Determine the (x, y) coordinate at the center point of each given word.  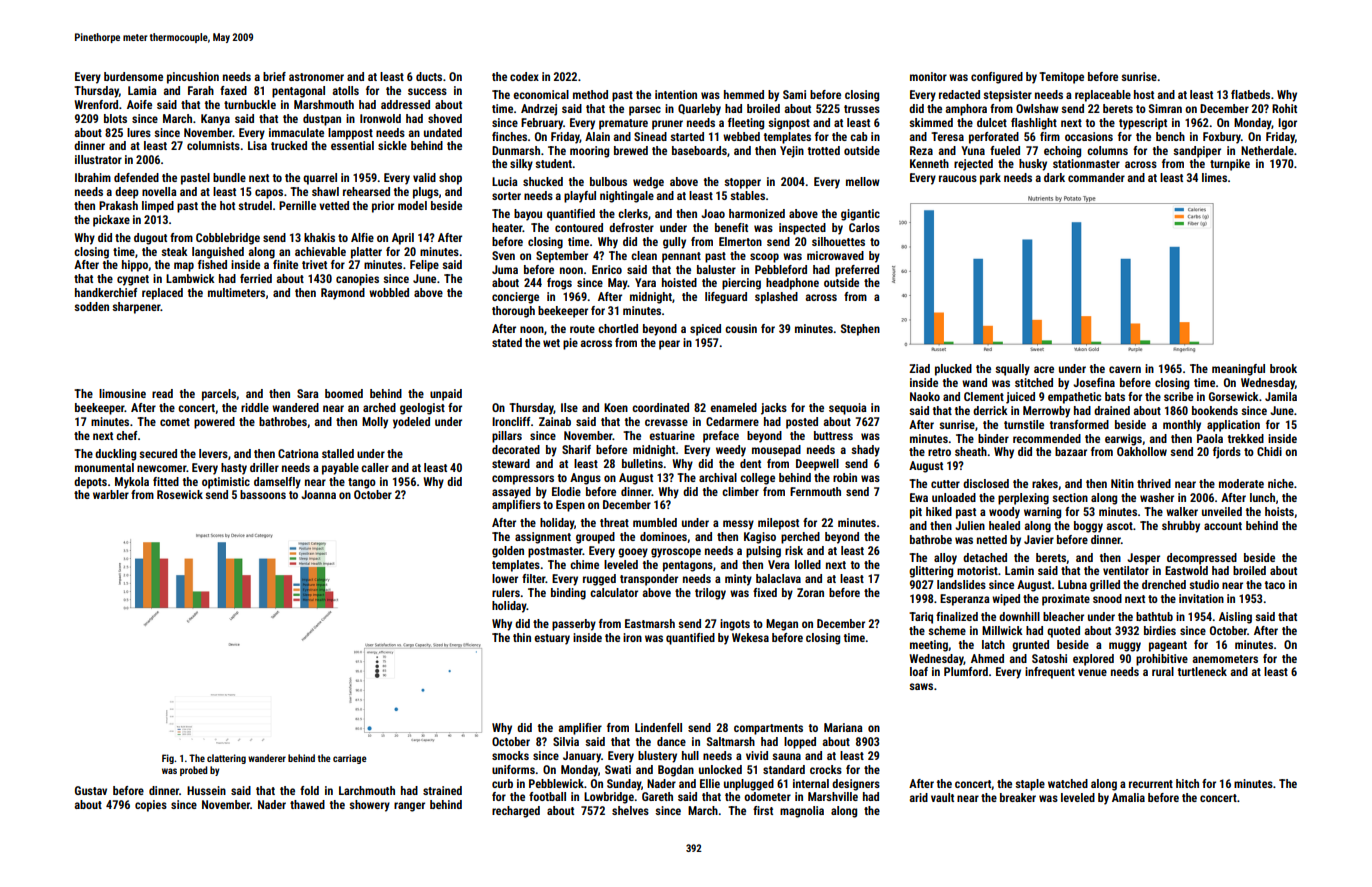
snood (1107, 598)
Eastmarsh (650, 623)
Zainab (555, 421)
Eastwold (1186, 570)
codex (524, 76)
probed (194, 771)
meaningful (1238, 370)
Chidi (1269, 451)
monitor (928, 76)
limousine (122, 393)
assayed (511, 493)
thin (522, 637)
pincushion (193, 78)
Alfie (362, 237)
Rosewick (180, 494)
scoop (764, 258)
